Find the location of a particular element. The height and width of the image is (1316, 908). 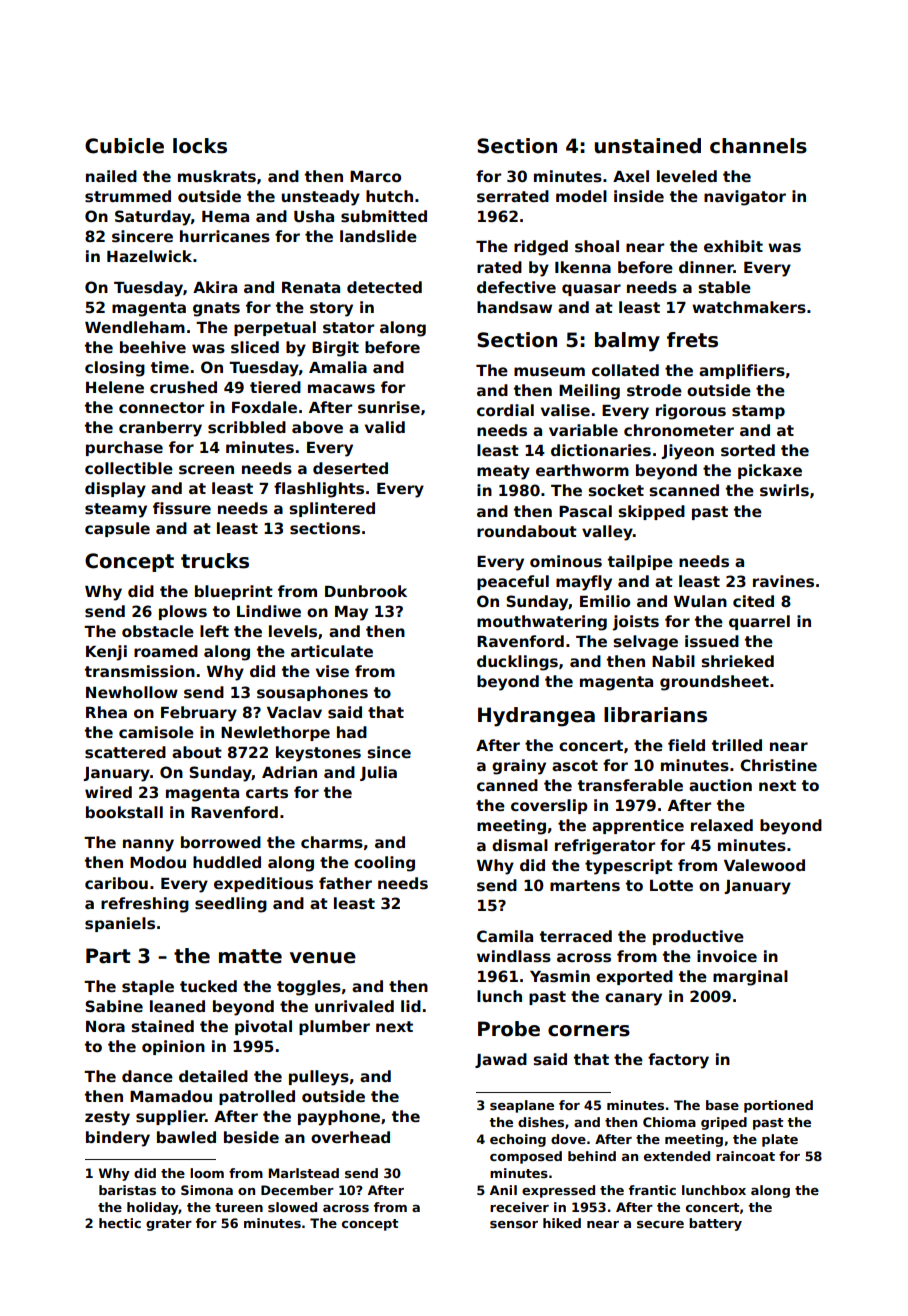

hiked is located at coordinates (562, 1223).
